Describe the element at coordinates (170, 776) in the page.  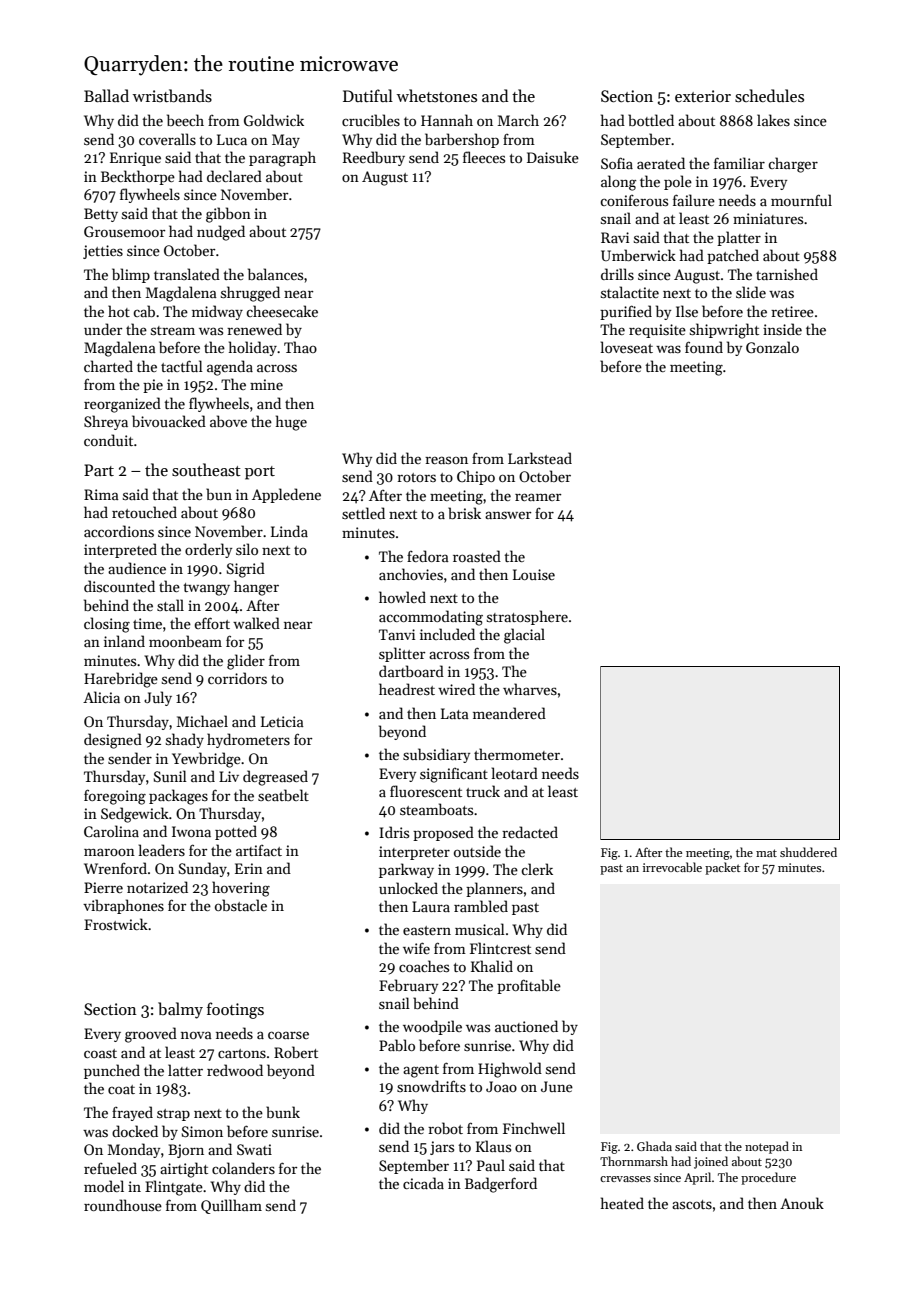
I see `Sunil` at that location.
